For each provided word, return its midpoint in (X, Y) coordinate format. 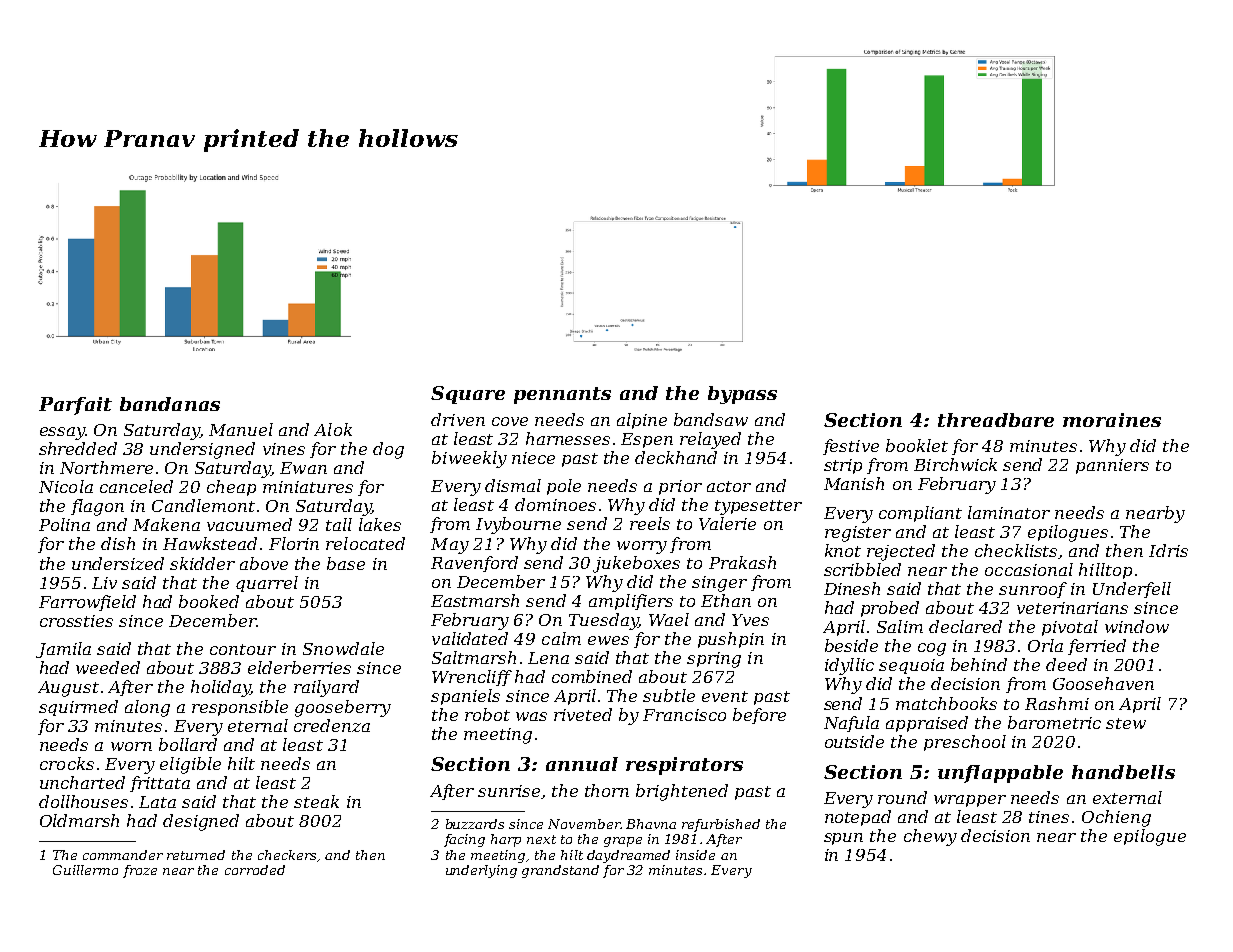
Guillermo (85, 870)
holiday (221, 688)
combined (592, 676)
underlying (481, 871)
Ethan (726, 600)
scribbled (862, 569)
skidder (202, 563)
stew (1126, 723)
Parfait (75, 406)
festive (851, 447)
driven (458, 419)
